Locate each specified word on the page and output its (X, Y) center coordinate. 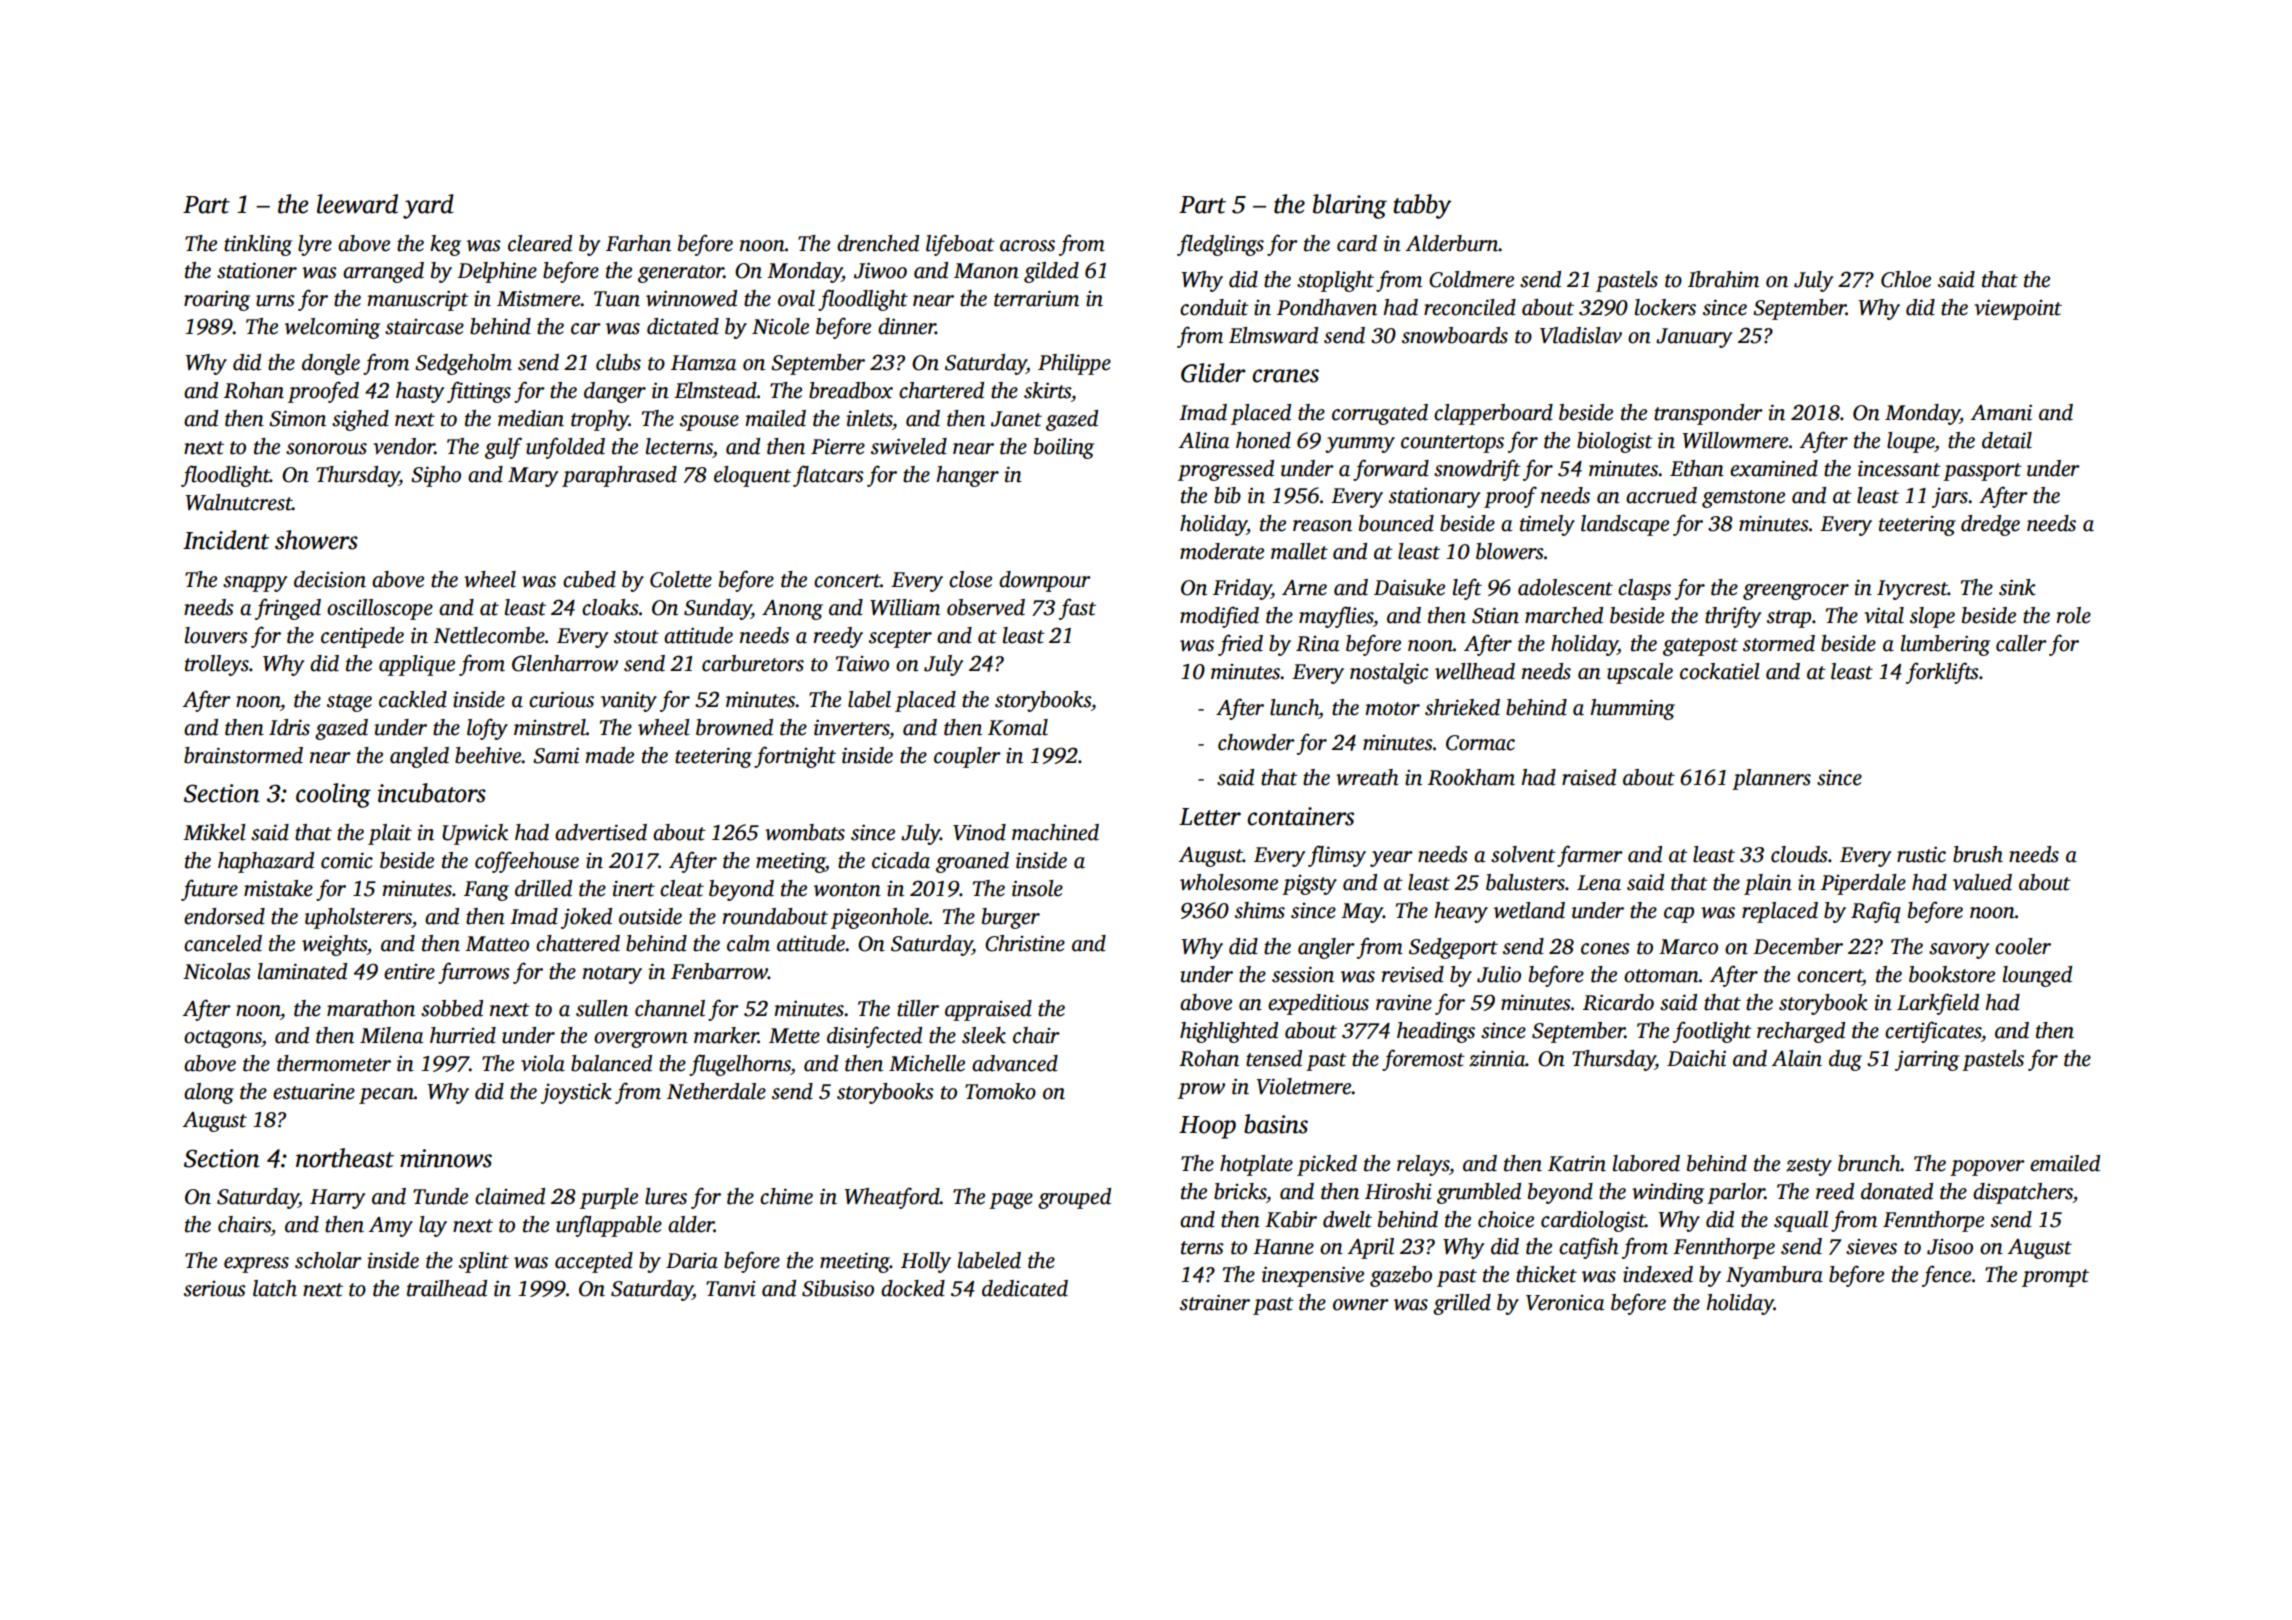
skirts (1047, 390)
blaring (1350, 206)
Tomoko (1000, 1091)
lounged (2037, 976)
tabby (1422, 206)
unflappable (609, 1226)
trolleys (217, 665)
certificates (1933, 1032)
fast (1077, 609)
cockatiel (1720, 671)
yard (428, 206)
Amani (2001, 412)
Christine (1025, 943)
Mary (533, 477)
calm (748, 943)
